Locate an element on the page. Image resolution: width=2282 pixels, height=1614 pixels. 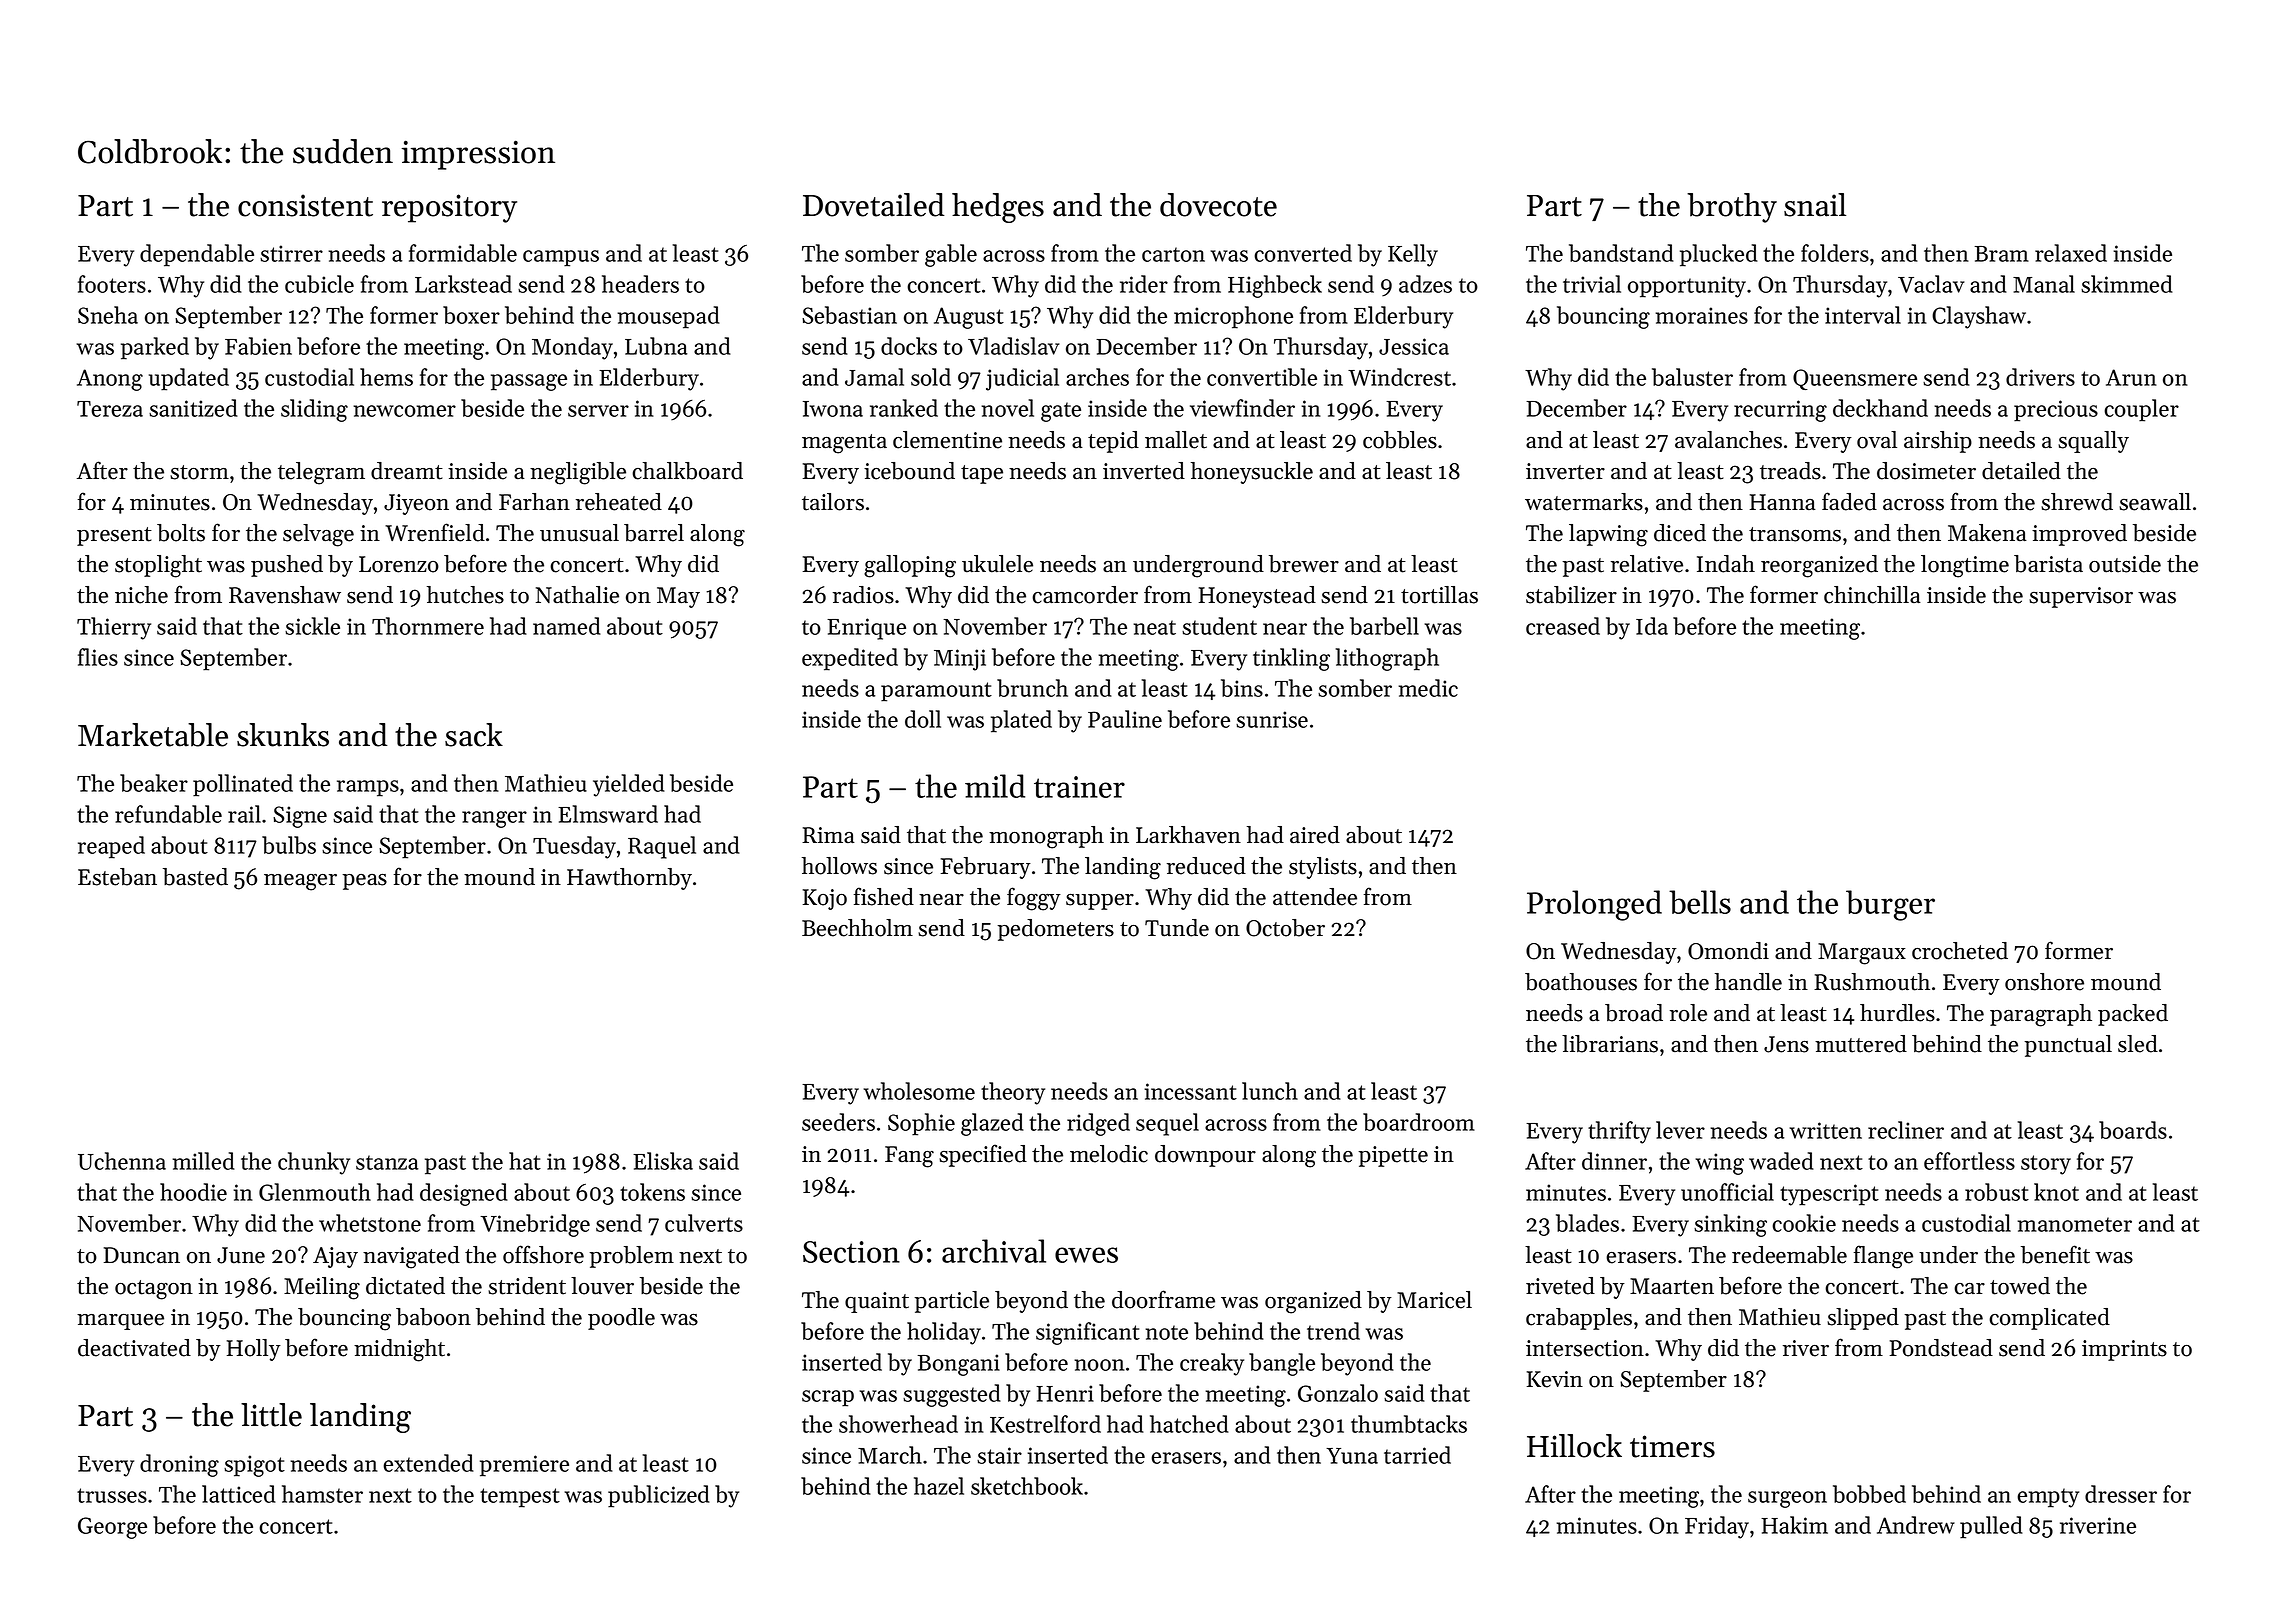
cobbles is located at coordinates (1400, 440).
